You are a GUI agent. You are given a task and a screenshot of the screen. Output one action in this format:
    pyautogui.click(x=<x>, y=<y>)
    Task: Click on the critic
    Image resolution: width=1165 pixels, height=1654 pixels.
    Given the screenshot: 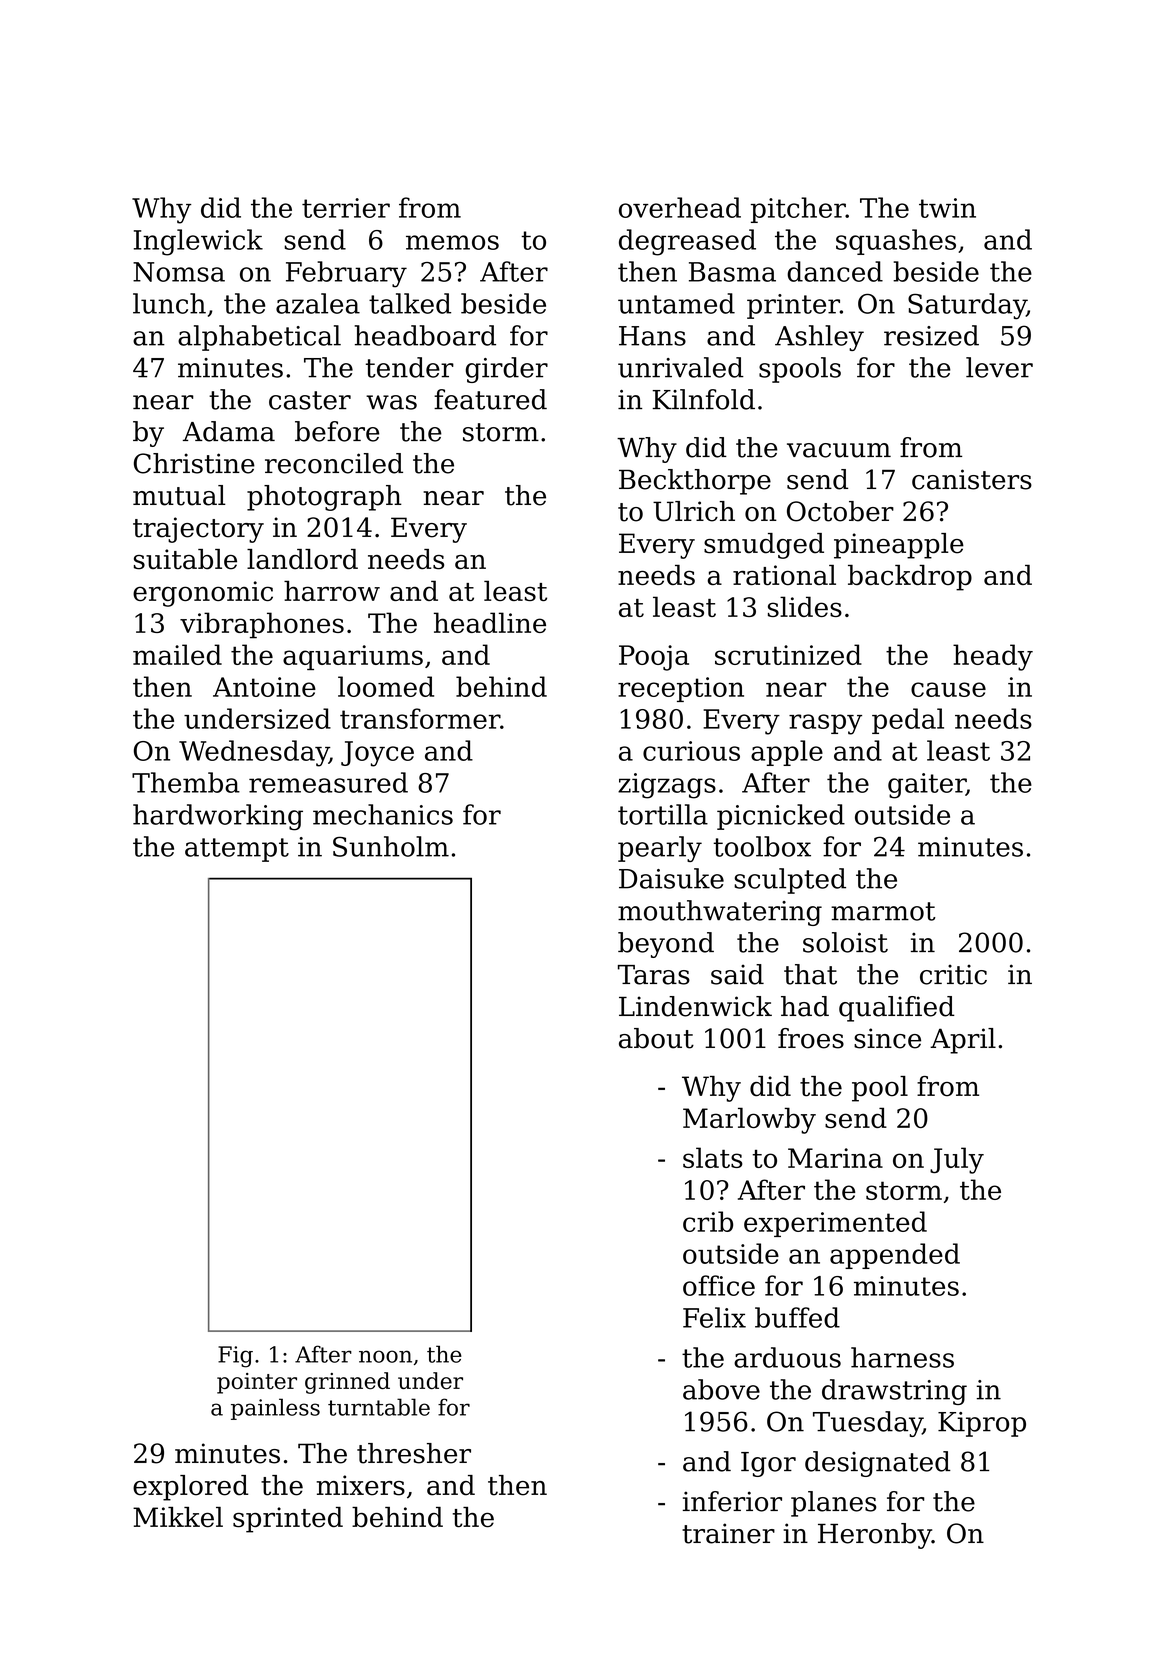 What is the action you would take?
    pyautogui.click(x=953, y=975)
